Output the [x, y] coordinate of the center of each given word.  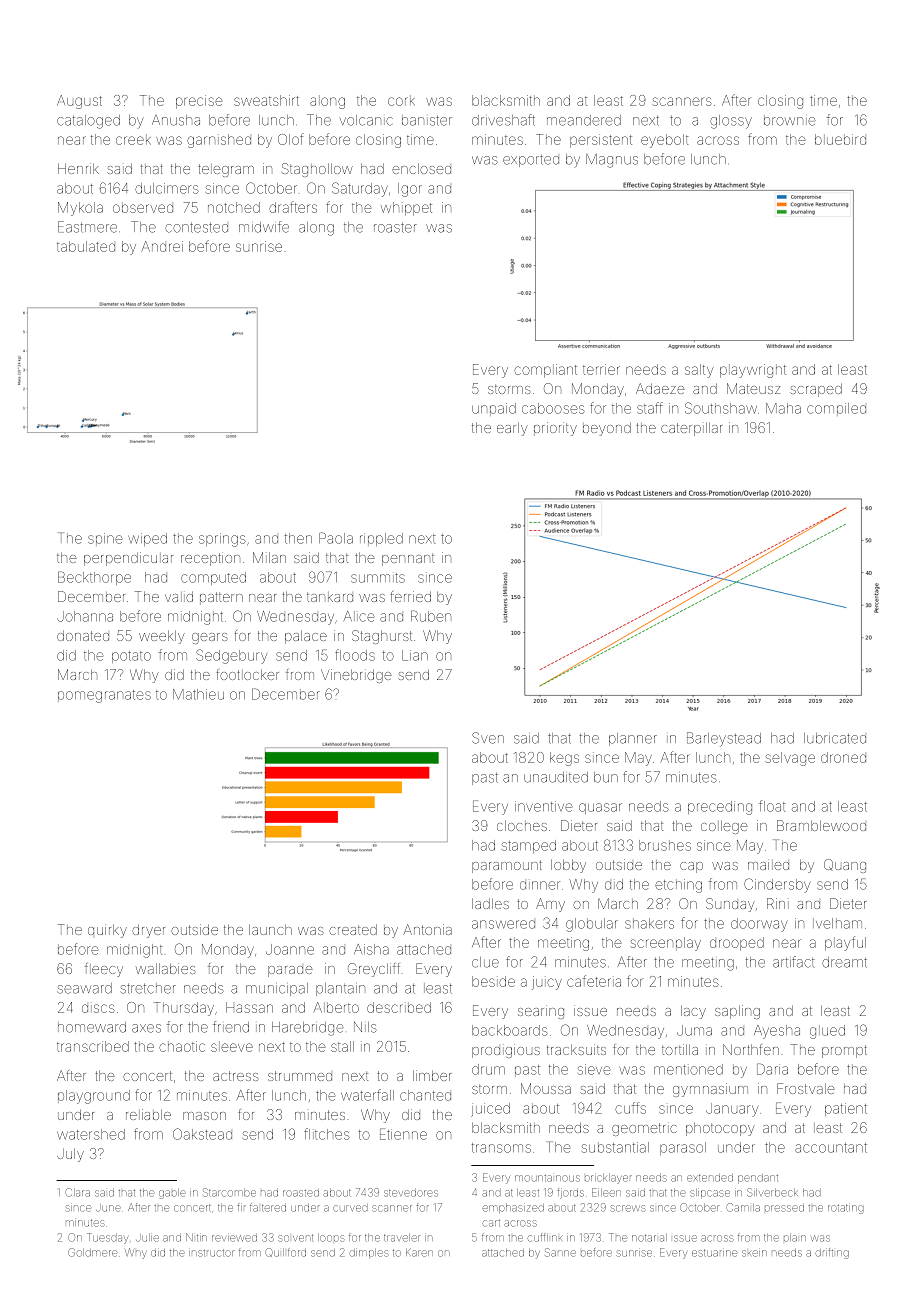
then [298, 538]
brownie [790, 120]
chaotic [182, 1046]
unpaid [494, 409]
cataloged [88, 122]
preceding [720, 808]
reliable [148, 1114]
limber [432, 1075]
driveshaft [503, 120]
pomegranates [104, 696]
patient [846, 1109]
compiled [836, 409]
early [512, 429]
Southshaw [721, 408]
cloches [522, 826]
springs [222, 540]
